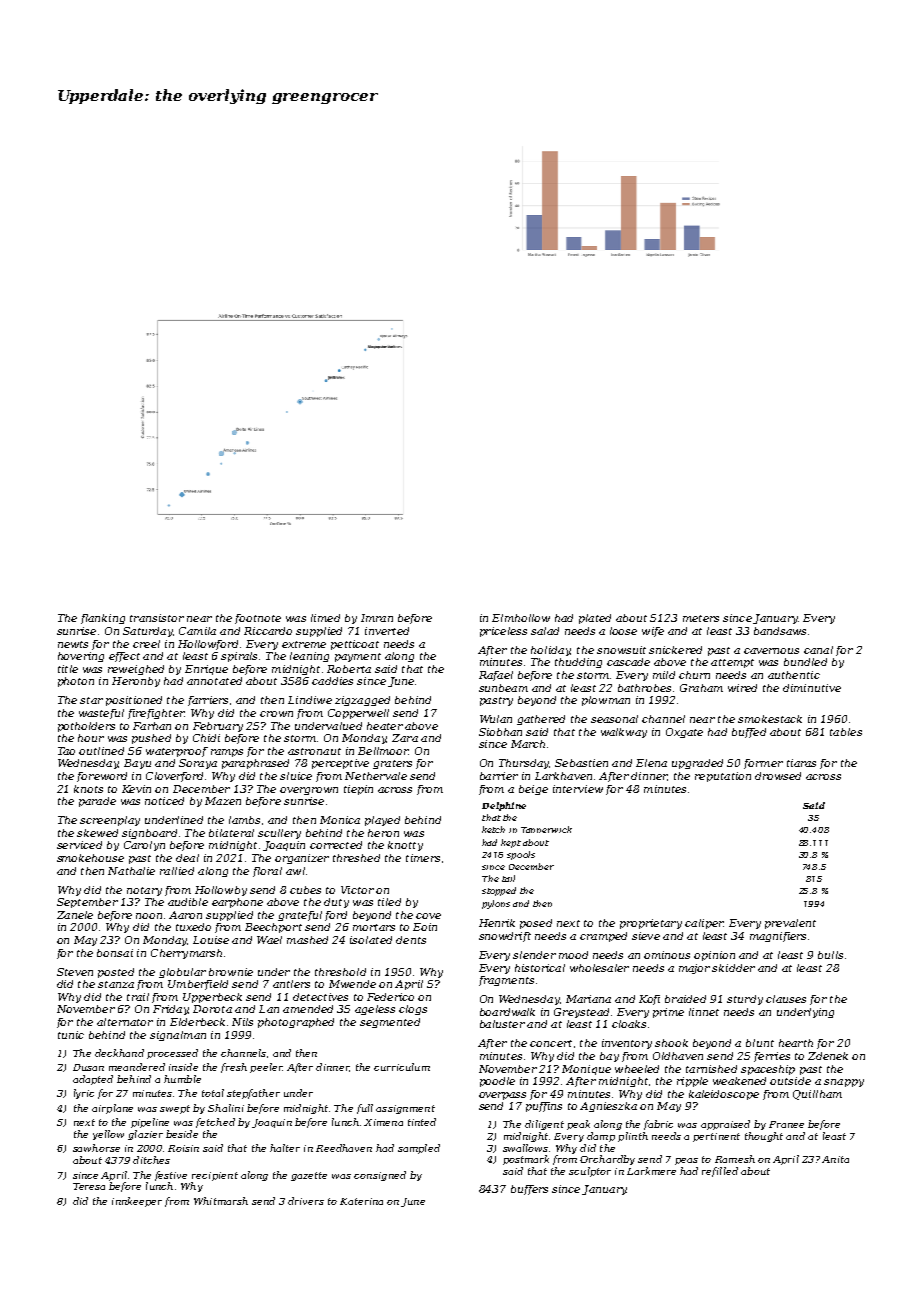 Image resolution: width=924 pixels, height=1308 pixels. What do you see at coordinates (306, 1201) in the image?
I see `drivers` at bounding box center [306, 1201].
